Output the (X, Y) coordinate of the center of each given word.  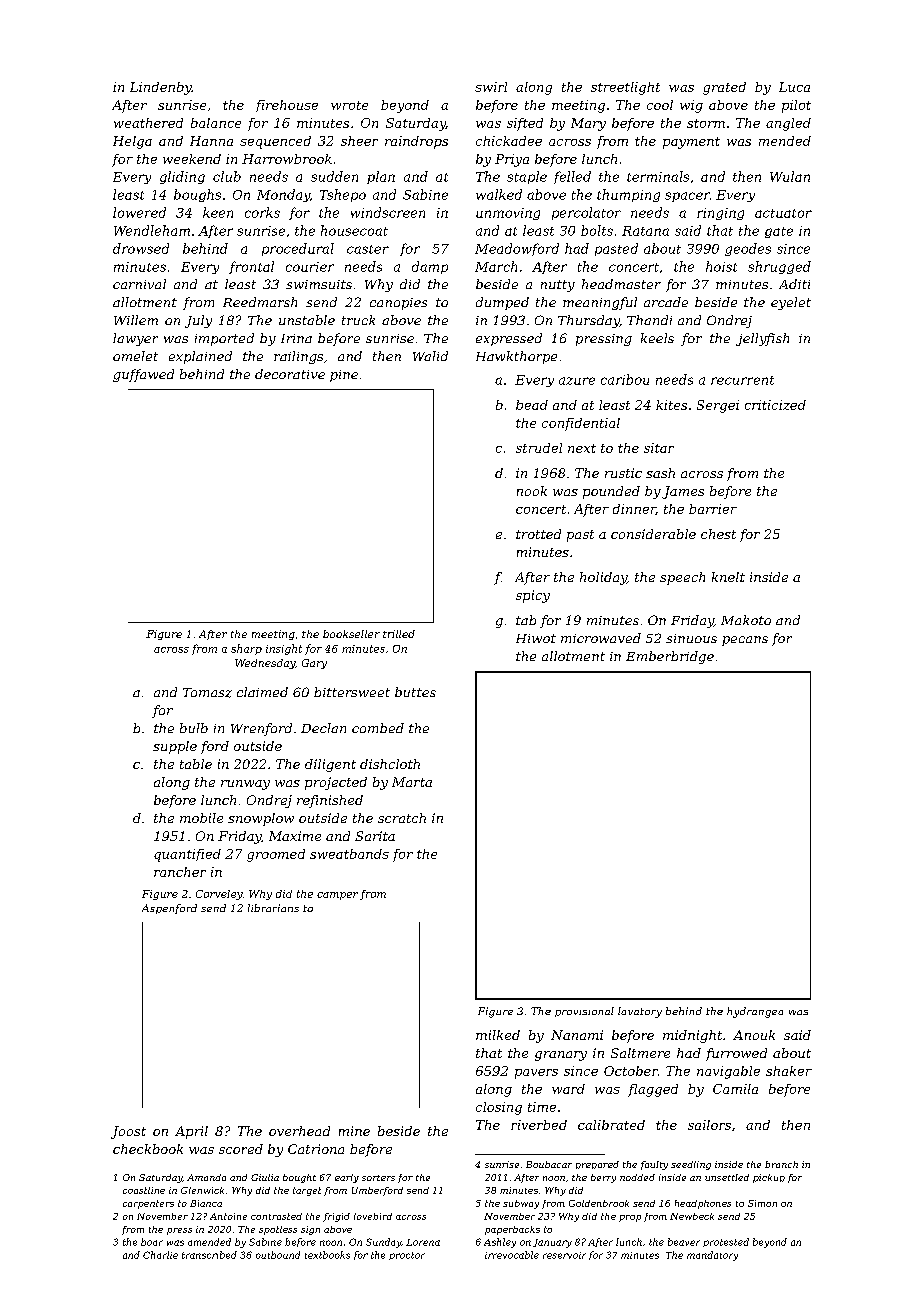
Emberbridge (670, 657)
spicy (533, 596)
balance (216, 123)
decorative (290, 374)
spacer (687, 197)
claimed (262, 692)
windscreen (388, 212)
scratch (402, 818)
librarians (273, 908)
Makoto (746, 620)
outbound (278, 1255)
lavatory (640, 1012)
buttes (415, 692)
